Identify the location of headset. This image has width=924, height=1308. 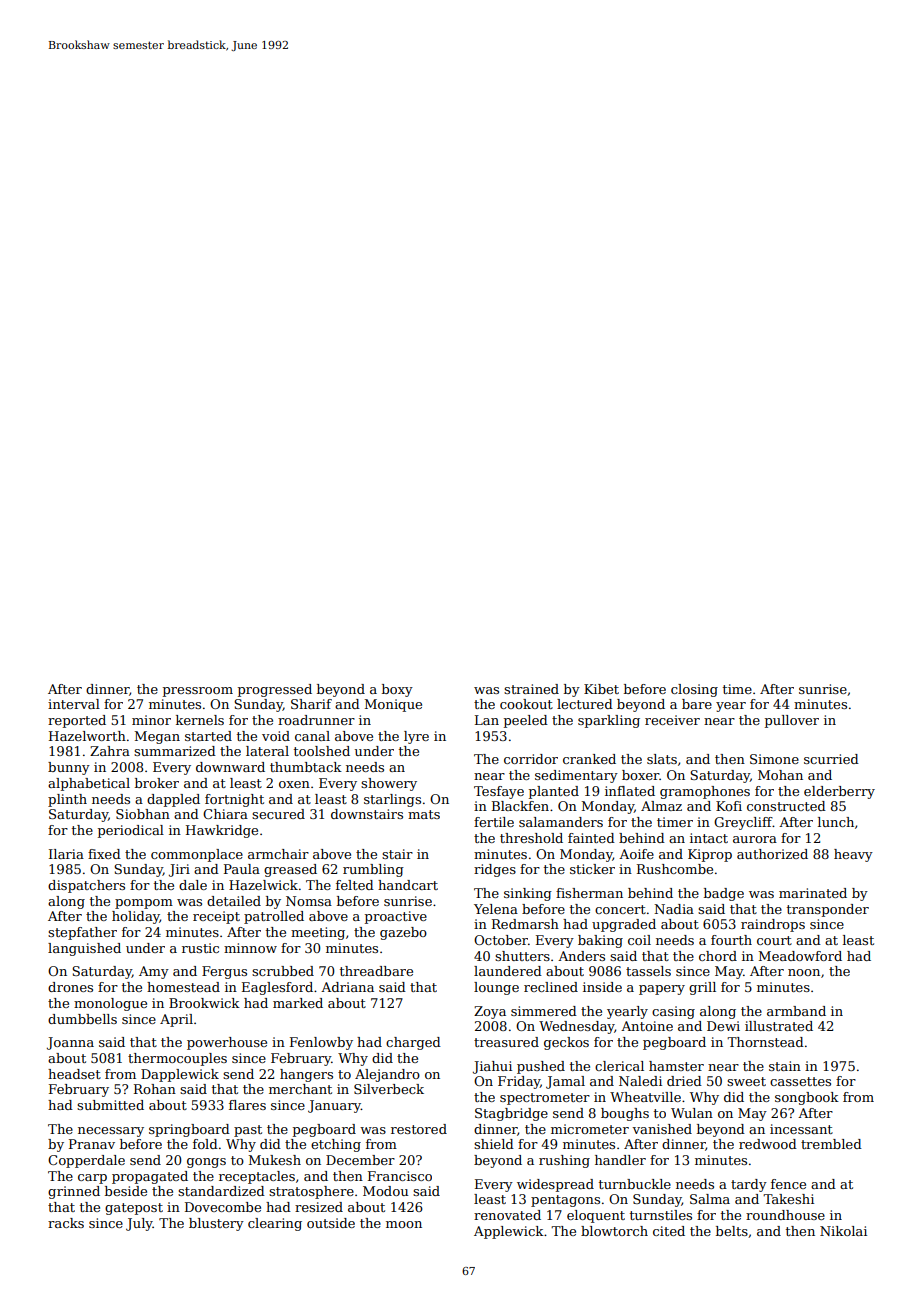
(74, 1074).
